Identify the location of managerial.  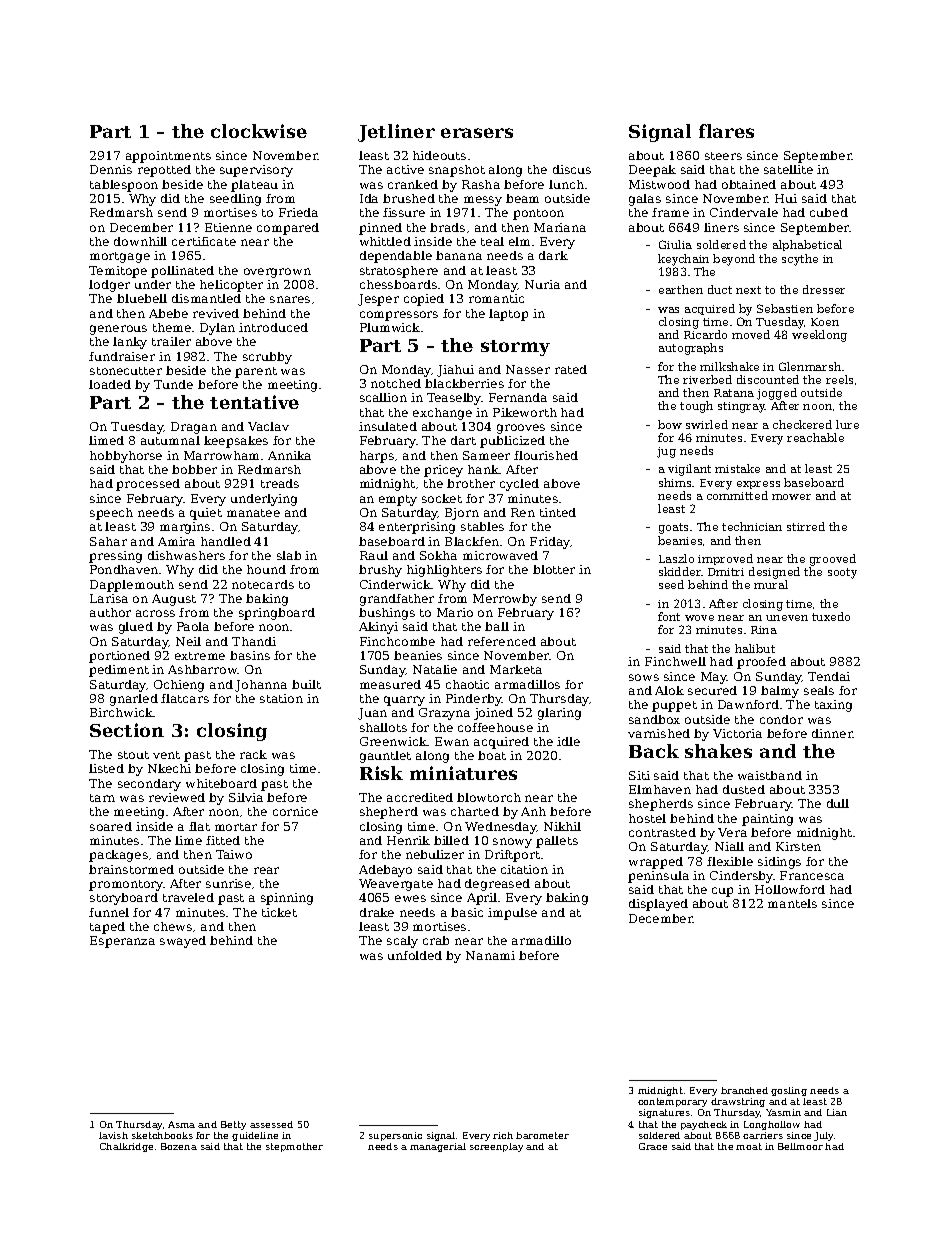
(438, 1147).
